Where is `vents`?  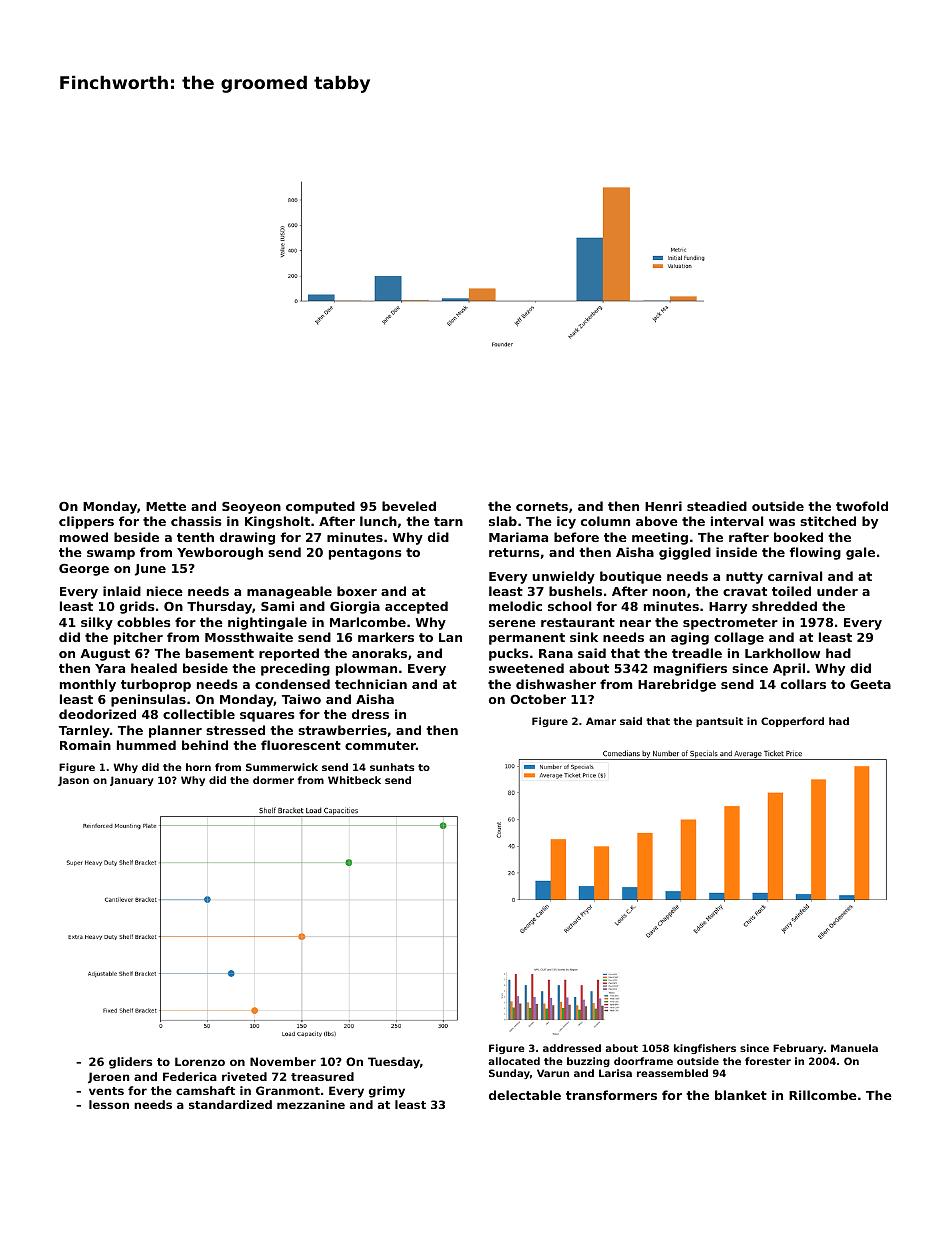 vents is located at coordinates (106, 1091).
